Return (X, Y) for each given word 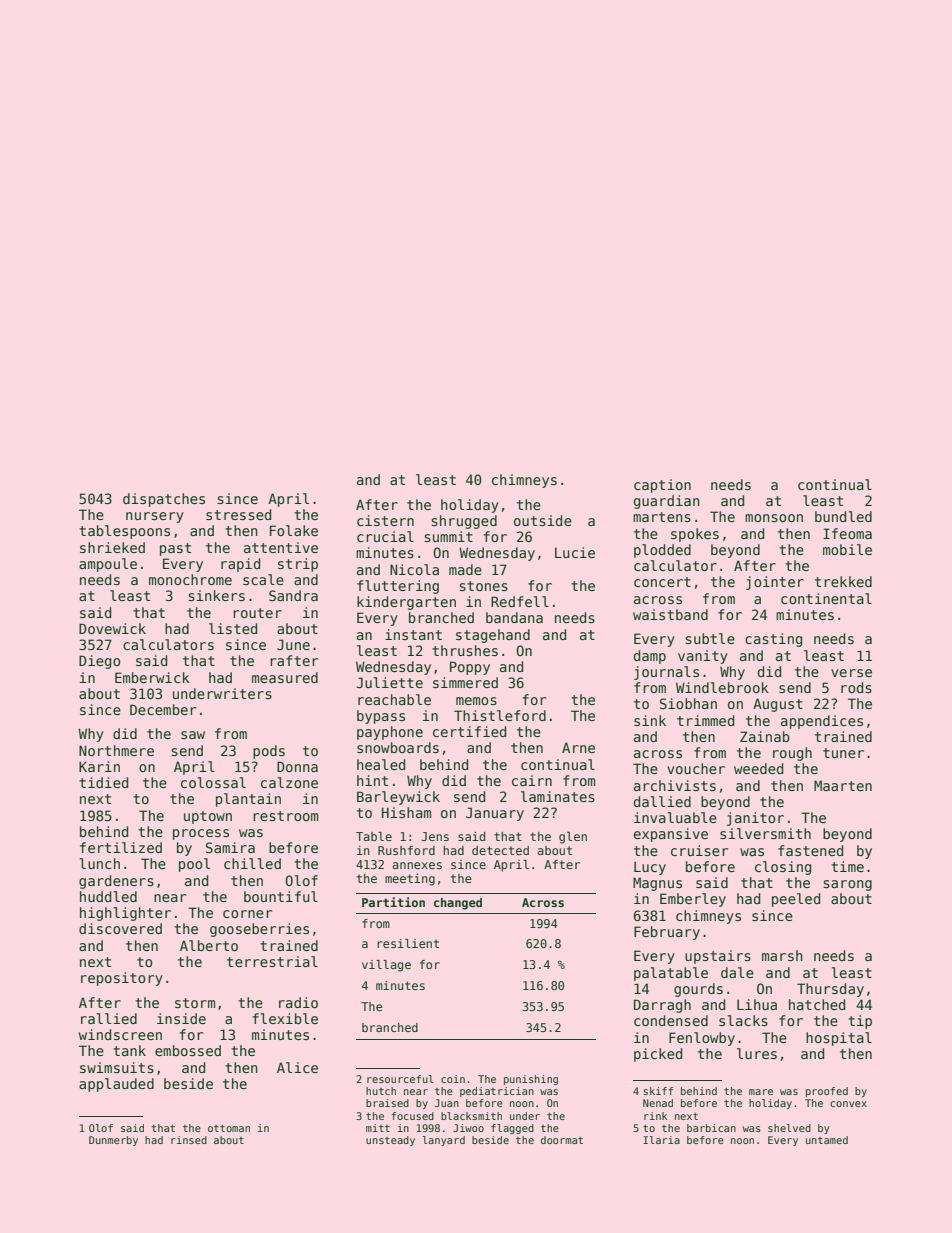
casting (773, 640)
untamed (827, 1140)
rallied (109, 1018)
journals (666, 673)
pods (269, 752)
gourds (698, 990)
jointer (775, 583)
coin (453, 1079)
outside (543, 520)
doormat (562, 1140)
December (163, 709)
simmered (465, 682)
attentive (281, 547)
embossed (188, 1050)
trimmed (705, 720)
